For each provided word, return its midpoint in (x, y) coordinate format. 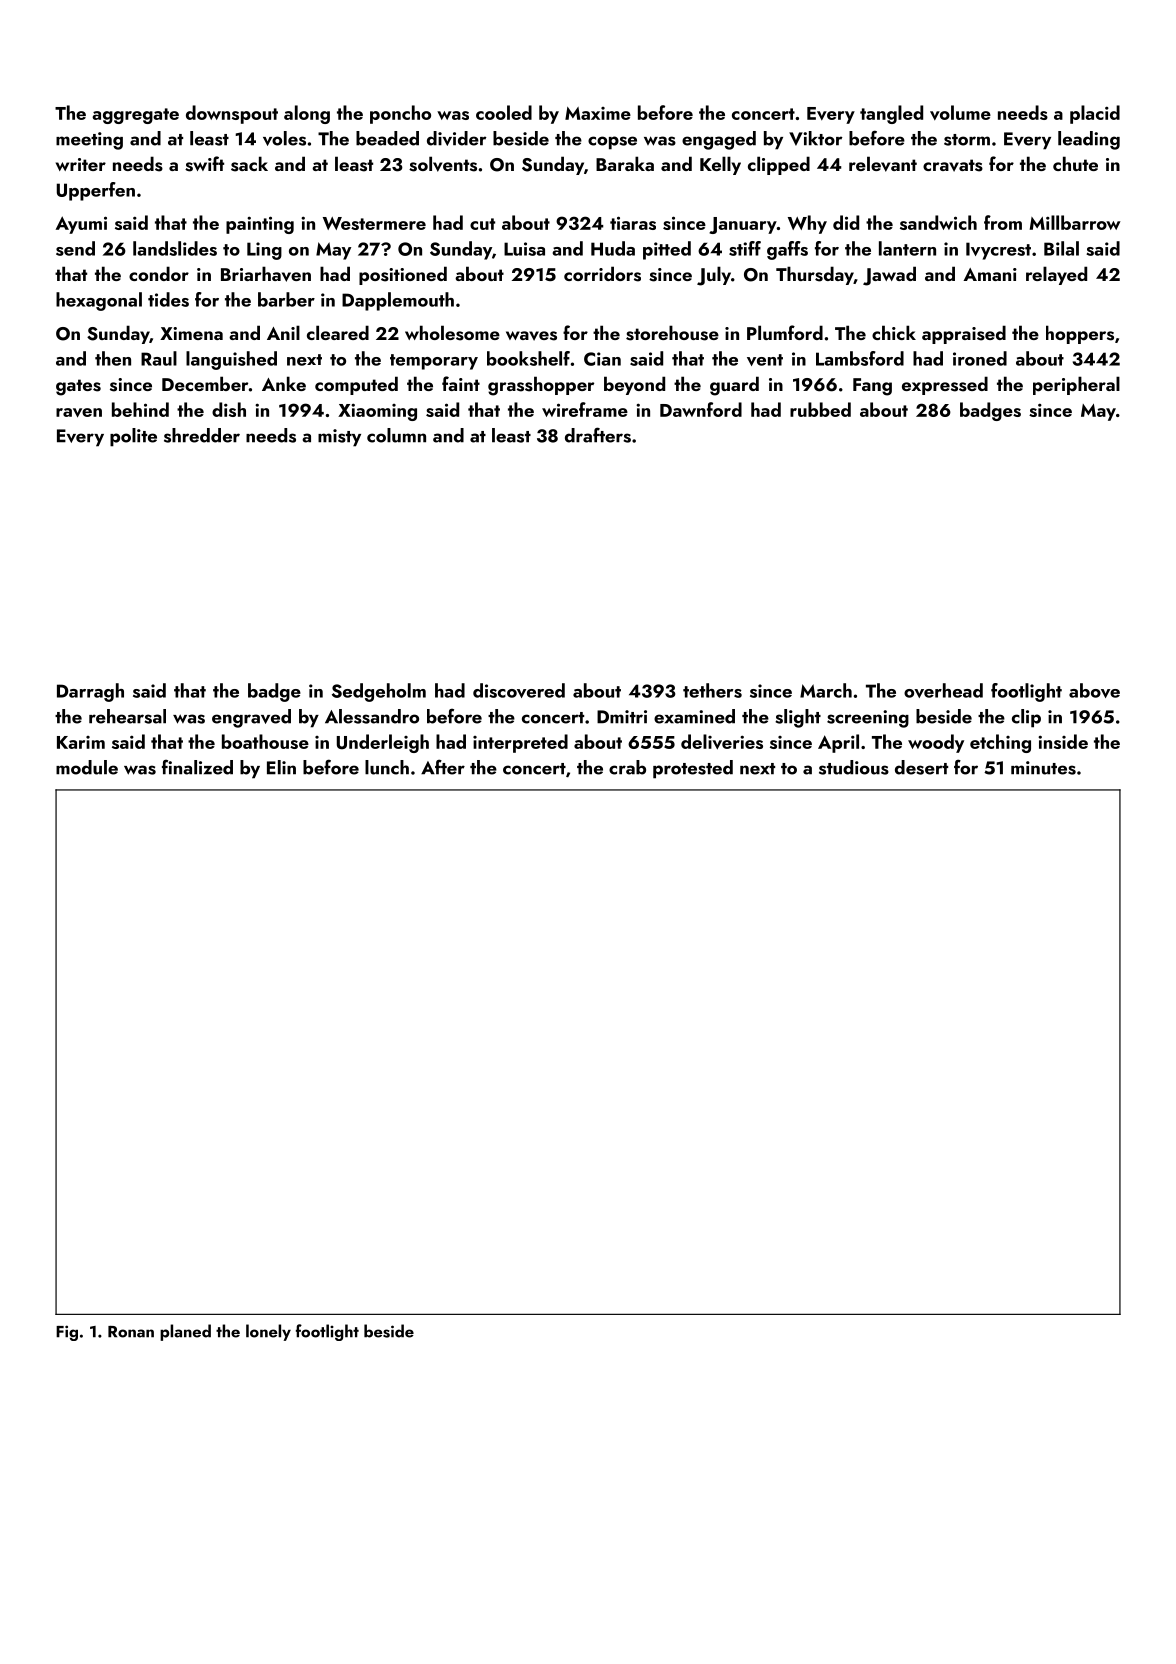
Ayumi (81, 225)
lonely (268, 1332)
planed (185, 1332)
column (396, 435)
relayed (1056, 275)
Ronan (131, 1332)
